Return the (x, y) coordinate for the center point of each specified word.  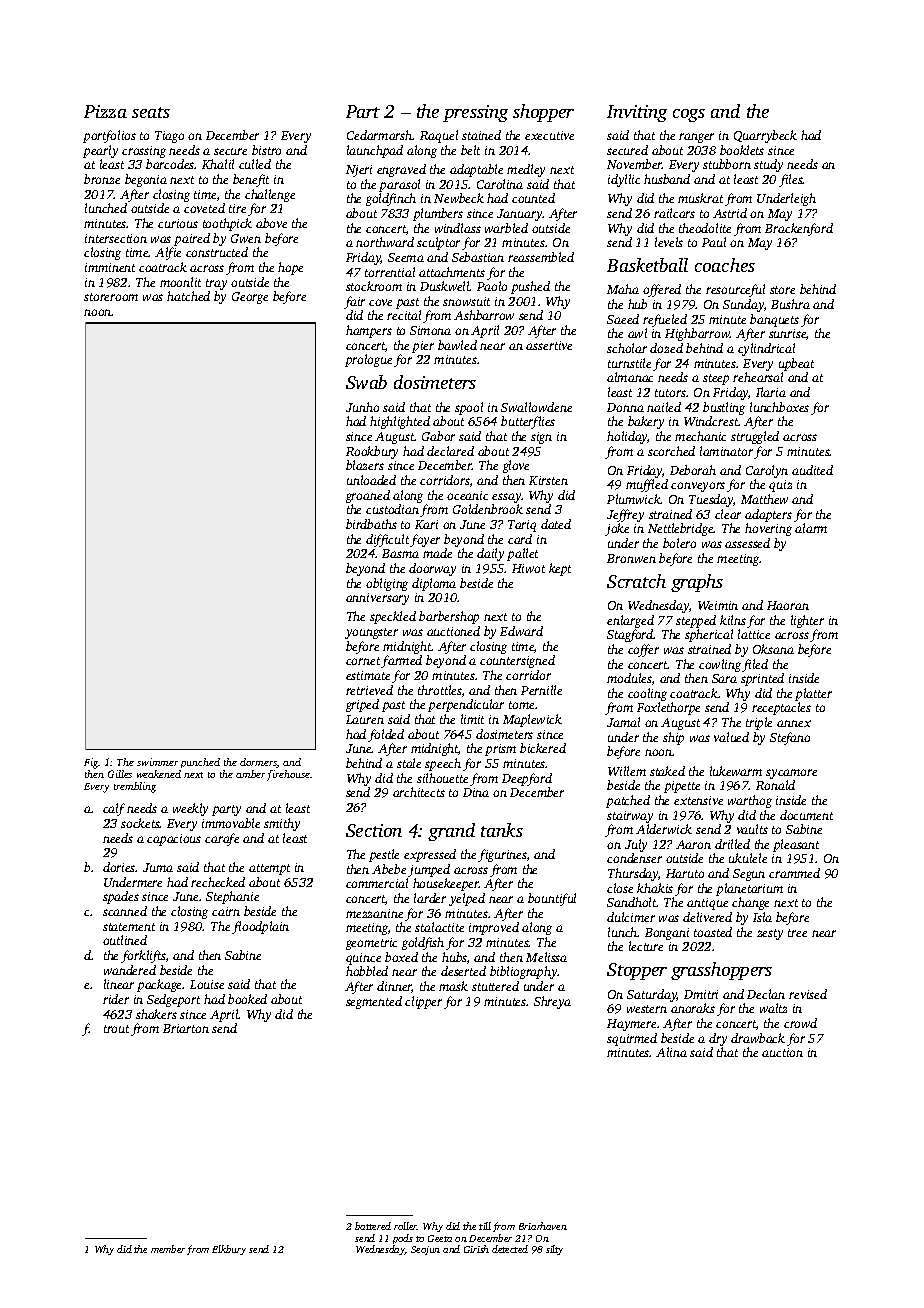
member (168, 1249)
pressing (475, 113)
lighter (807, 621)
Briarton (186, 1028)
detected (510, 1249)
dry (718, 1039)
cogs (689, 115)
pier (423, 347)
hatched (188, 296)
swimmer (157, 762)
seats (151, 112)
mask (453, 986)
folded (386, 735)
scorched (671, 451)
